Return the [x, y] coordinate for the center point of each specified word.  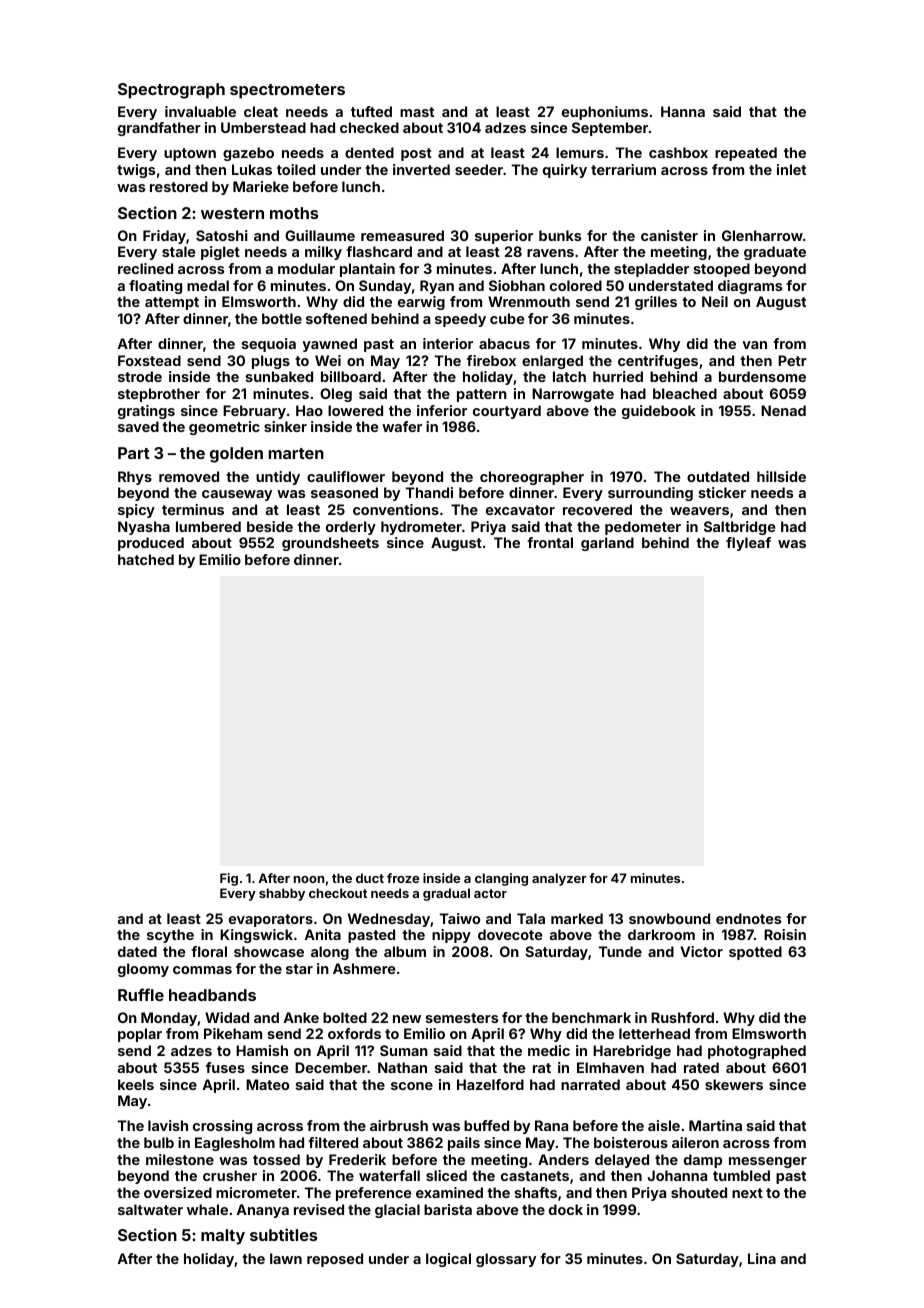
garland [607, 544]
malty [223, 1237]
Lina [762, 1258]
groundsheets [330, 544]
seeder [479, 169]
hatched [146, 559]
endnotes [748, 918]
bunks [560, 235]
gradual [446, 894]
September [610, 129]
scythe [170, 936]
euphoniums [605, 113]
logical [448, 1260]
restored [179, 186]
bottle [282, 318]
